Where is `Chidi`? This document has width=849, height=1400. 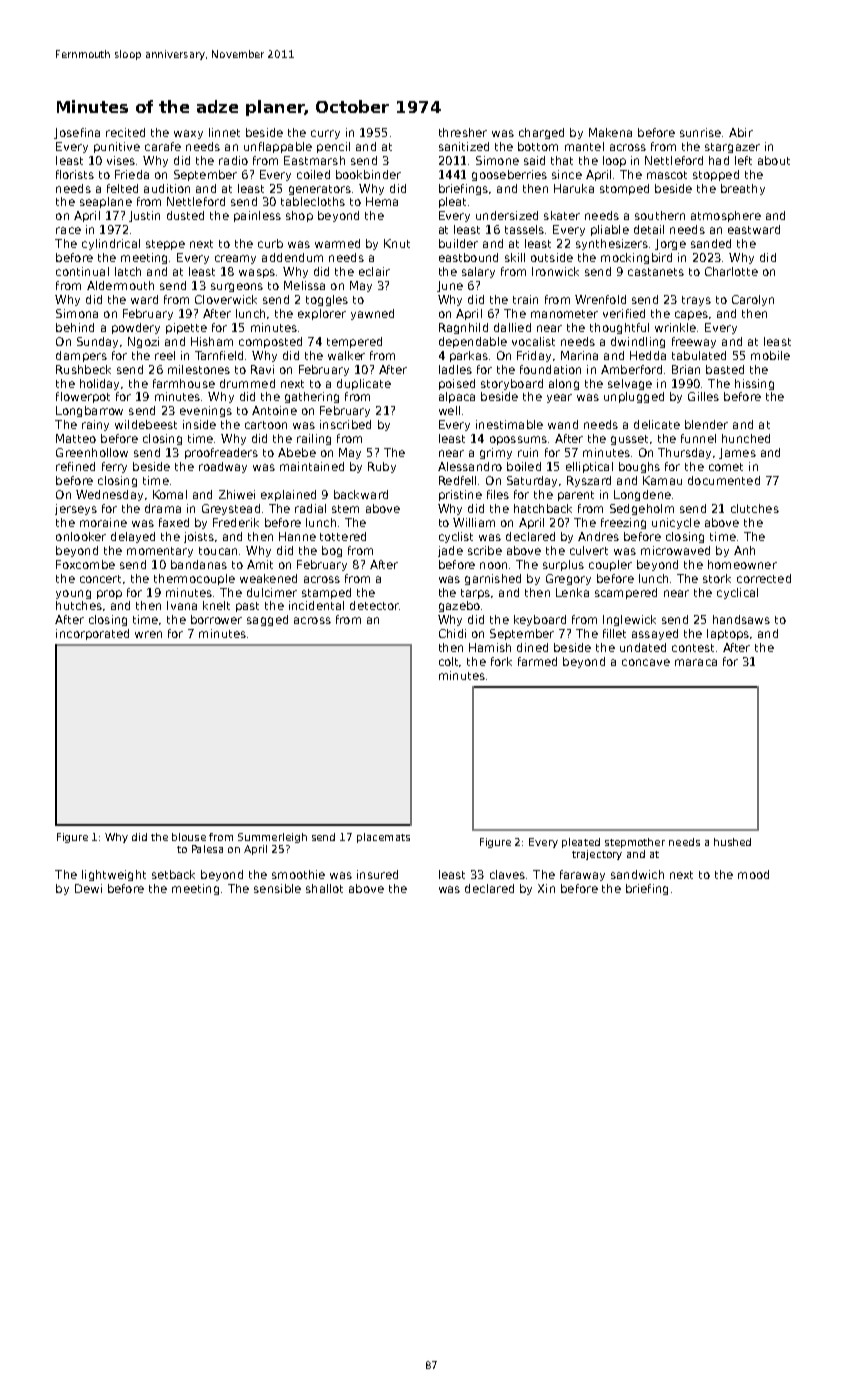
Chidi is located at coordinates (452, 633).
